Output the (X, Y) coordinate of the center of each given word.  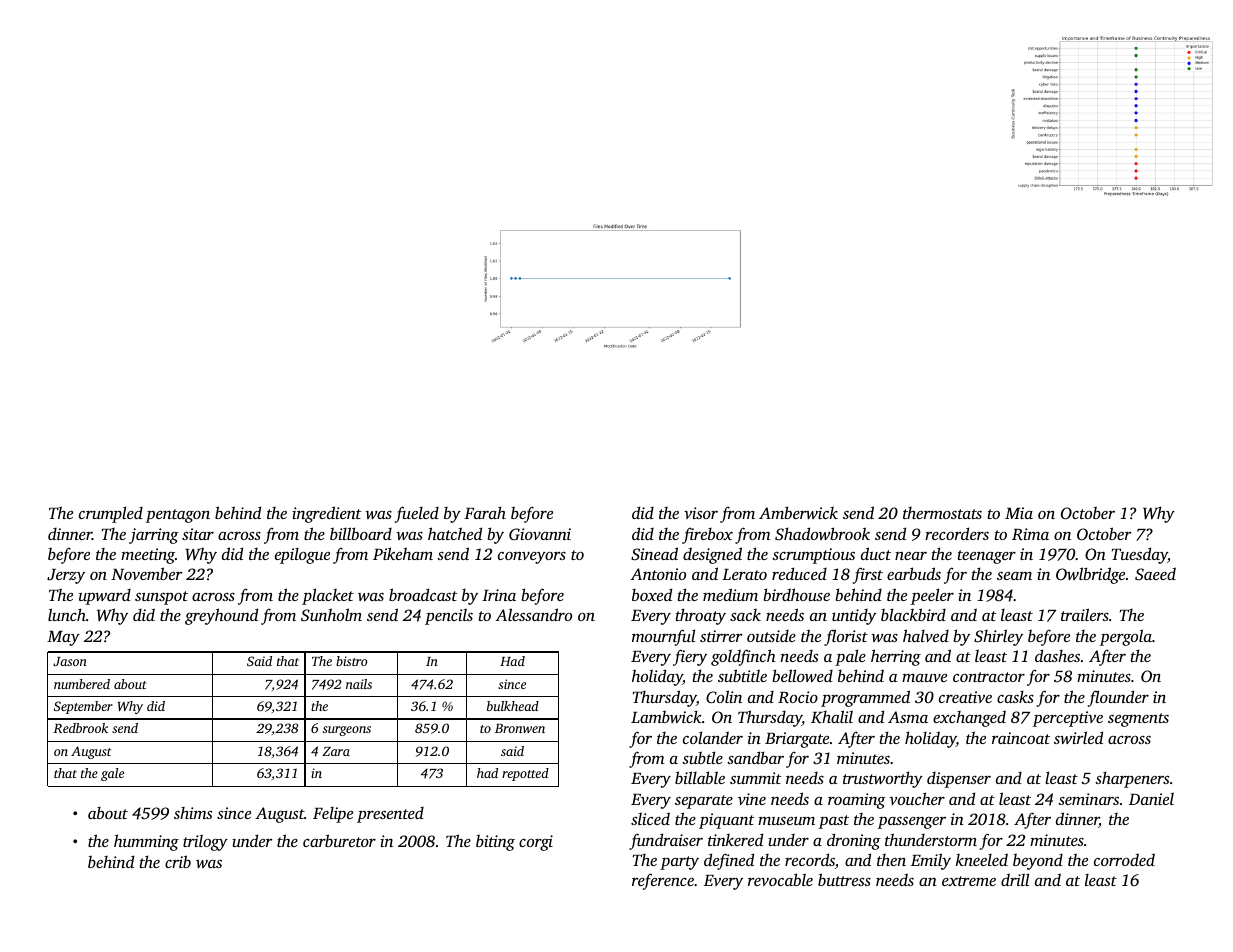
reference (663, 881)
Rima (1030, 534)
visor (701, 513)
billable (700, 777)
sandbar (755, 757)
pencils (449, 616)
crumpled (111, 514)
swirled (1078, 737)
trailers (1085, 614)
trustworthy (883, 779)
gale (112, 774)
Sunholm (331, 615)
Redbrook (80, 728)
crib (178, 861)
